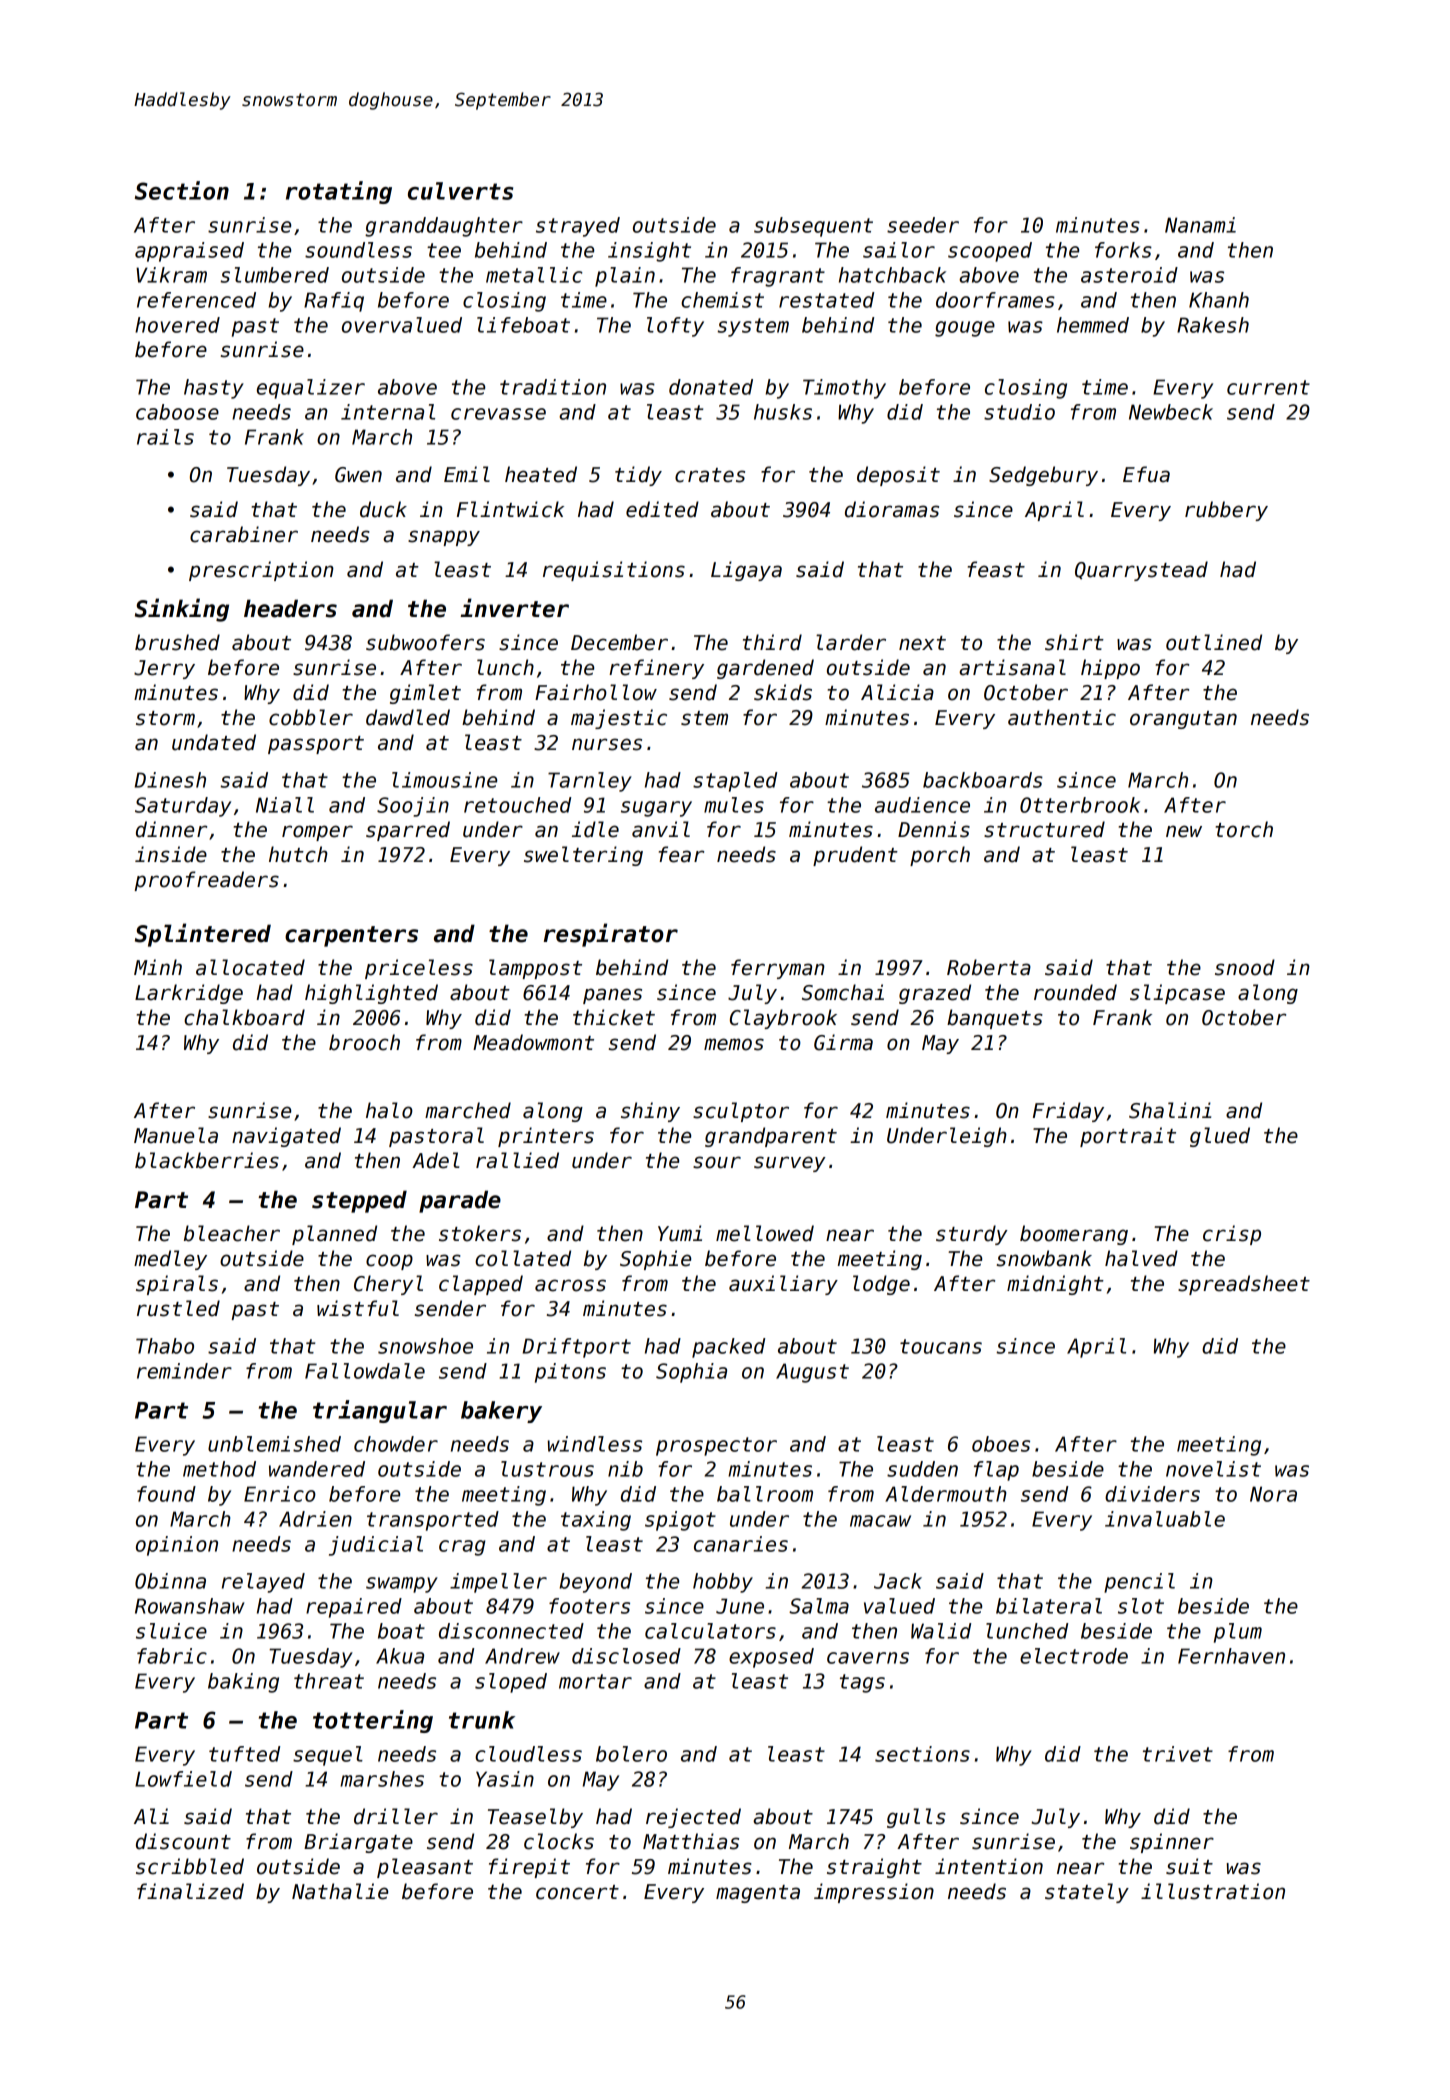 This screenshot has width=1450, height=2100. I want to click on outlined, so click(1214, 642).
